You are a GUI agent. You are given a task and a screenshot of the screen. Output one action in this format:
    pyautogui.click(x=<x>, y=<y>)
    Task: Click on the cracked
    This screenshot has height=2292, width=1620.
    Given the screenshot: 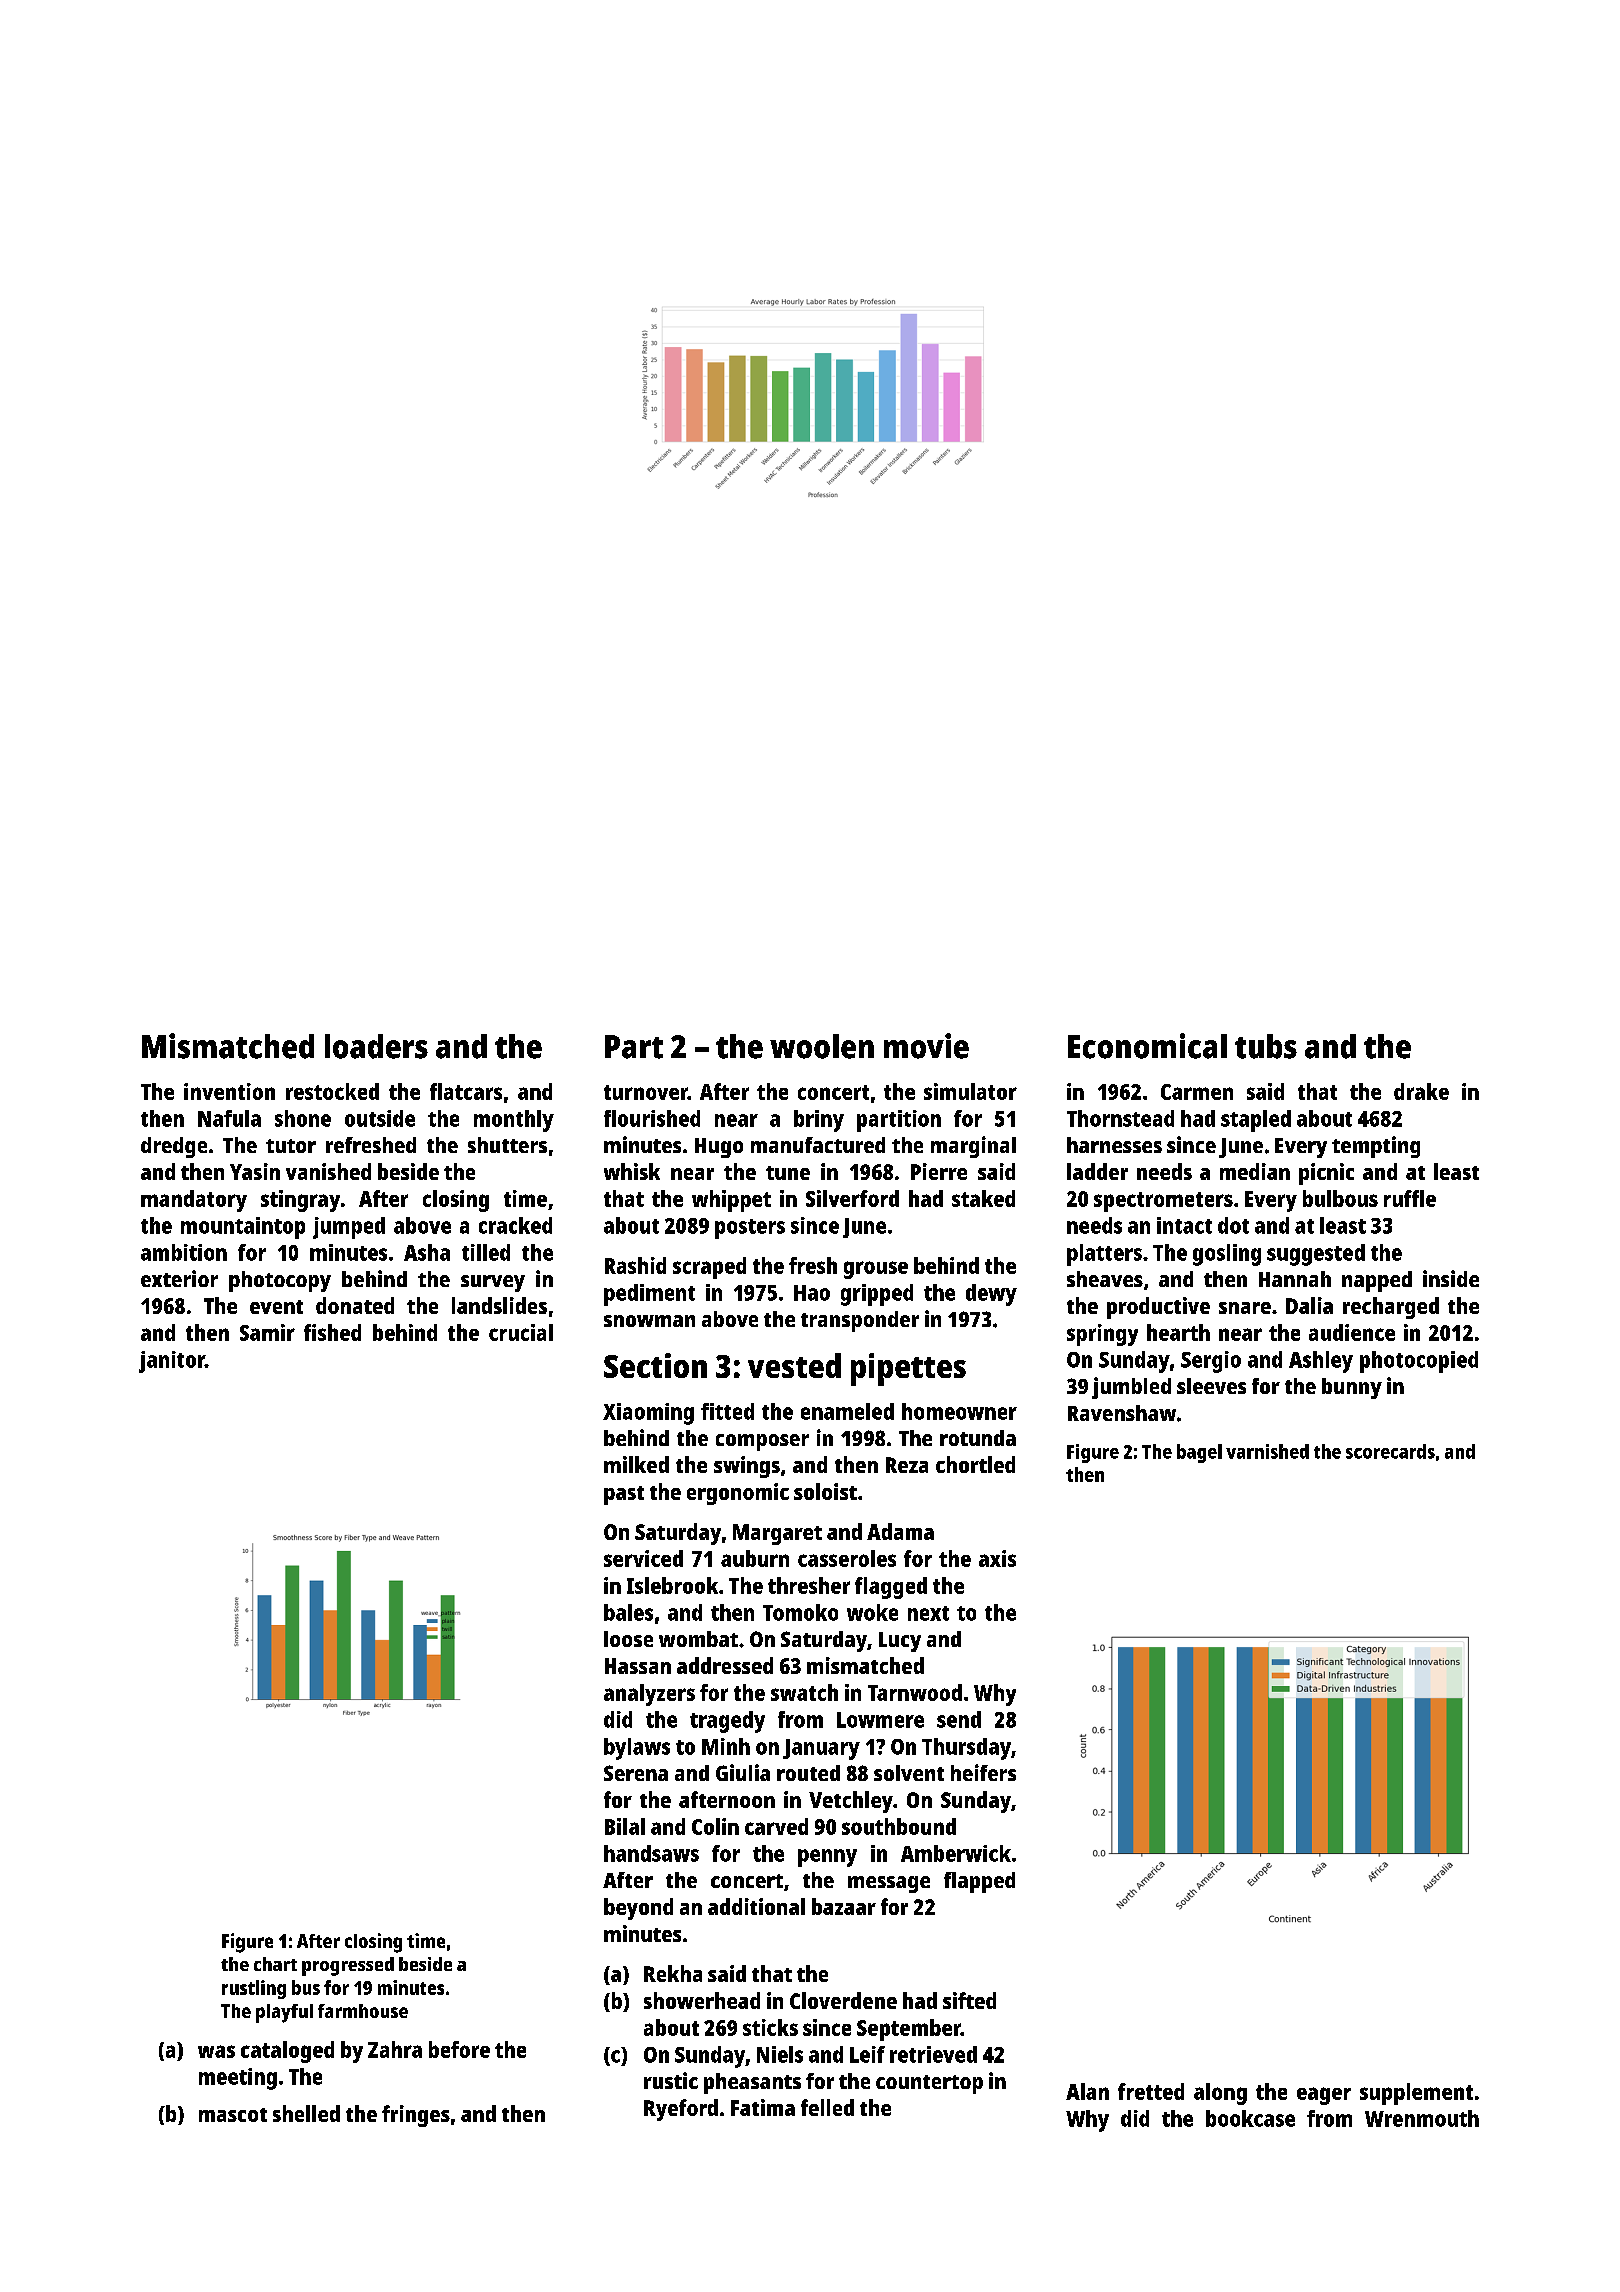 What is the action you would take?
    pyautogui.click(x=515, y=1225)
